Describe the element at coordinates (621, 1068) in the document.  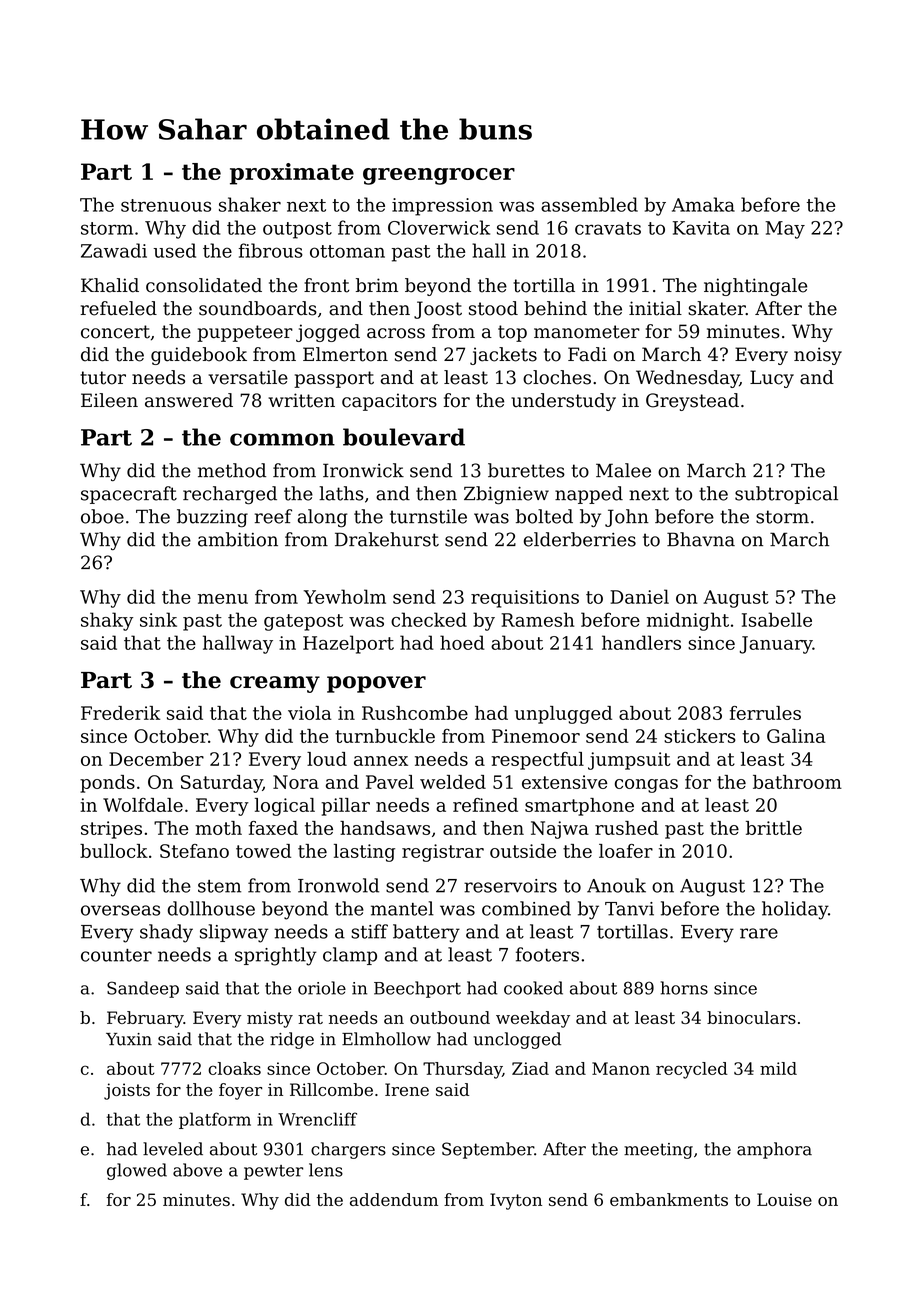
I see `Manon` at that location.
